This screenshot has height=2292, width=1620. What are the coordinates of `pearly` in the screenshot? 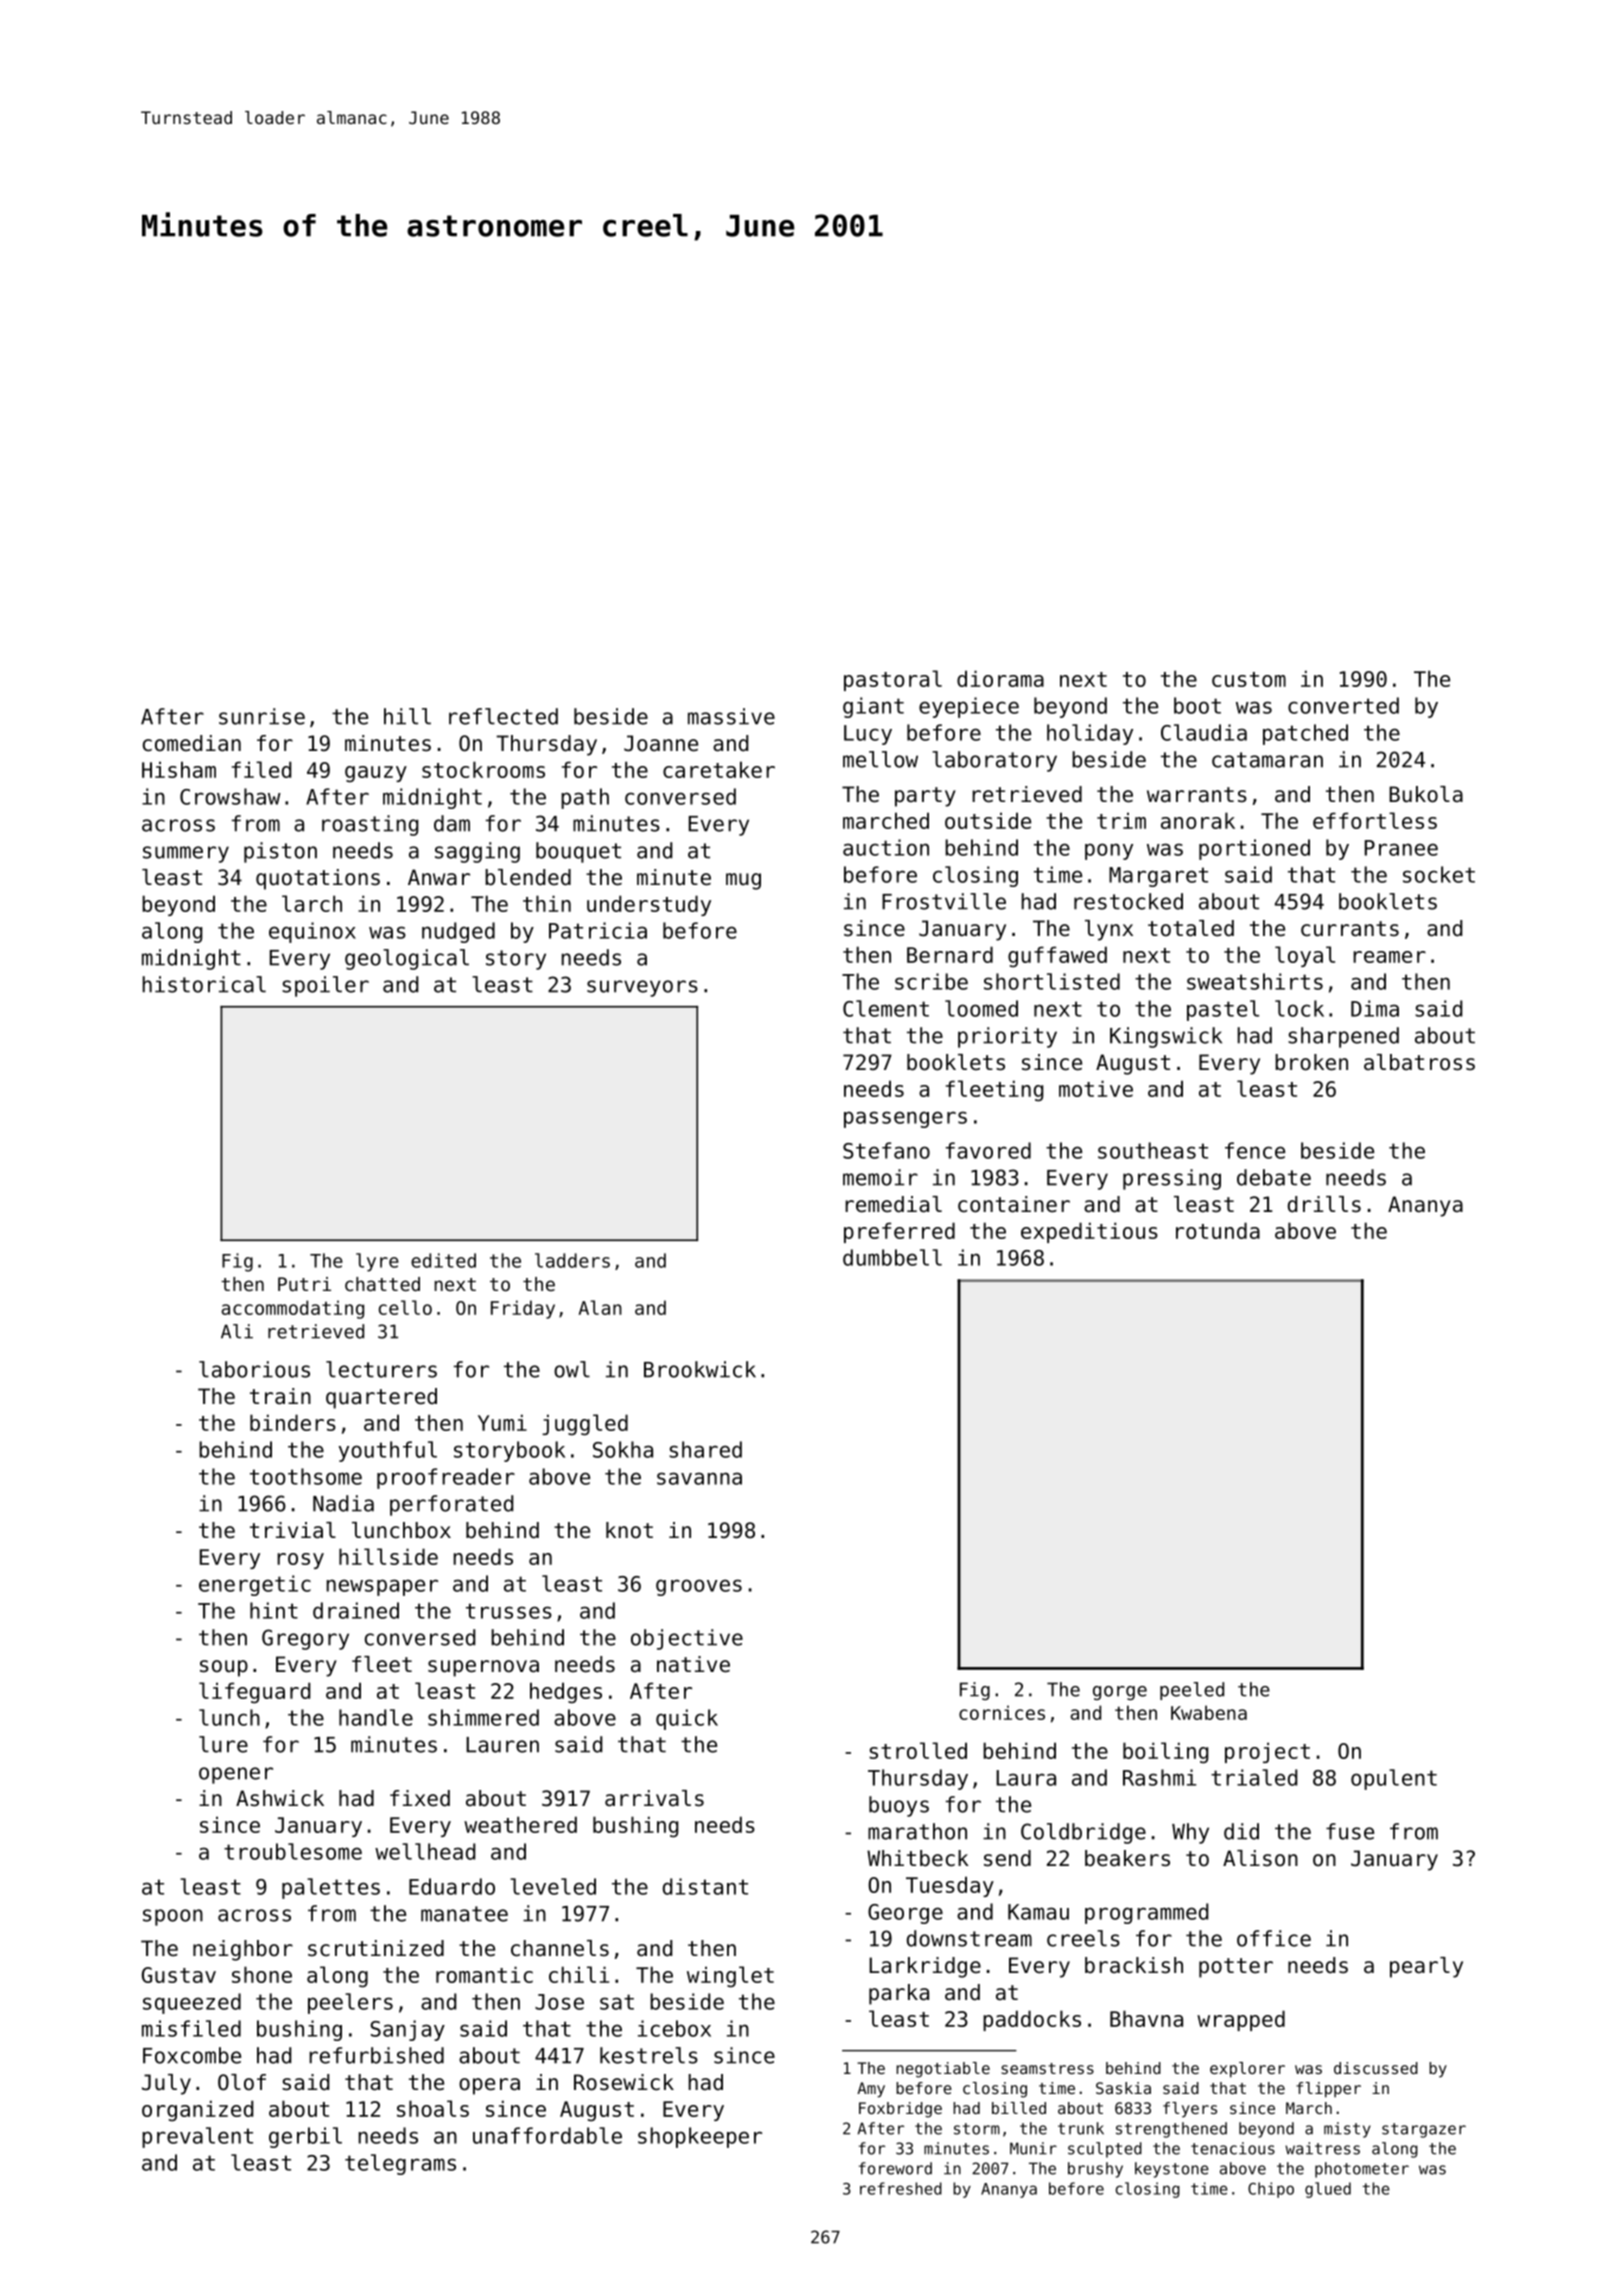 It's located at (1426, 1967).
